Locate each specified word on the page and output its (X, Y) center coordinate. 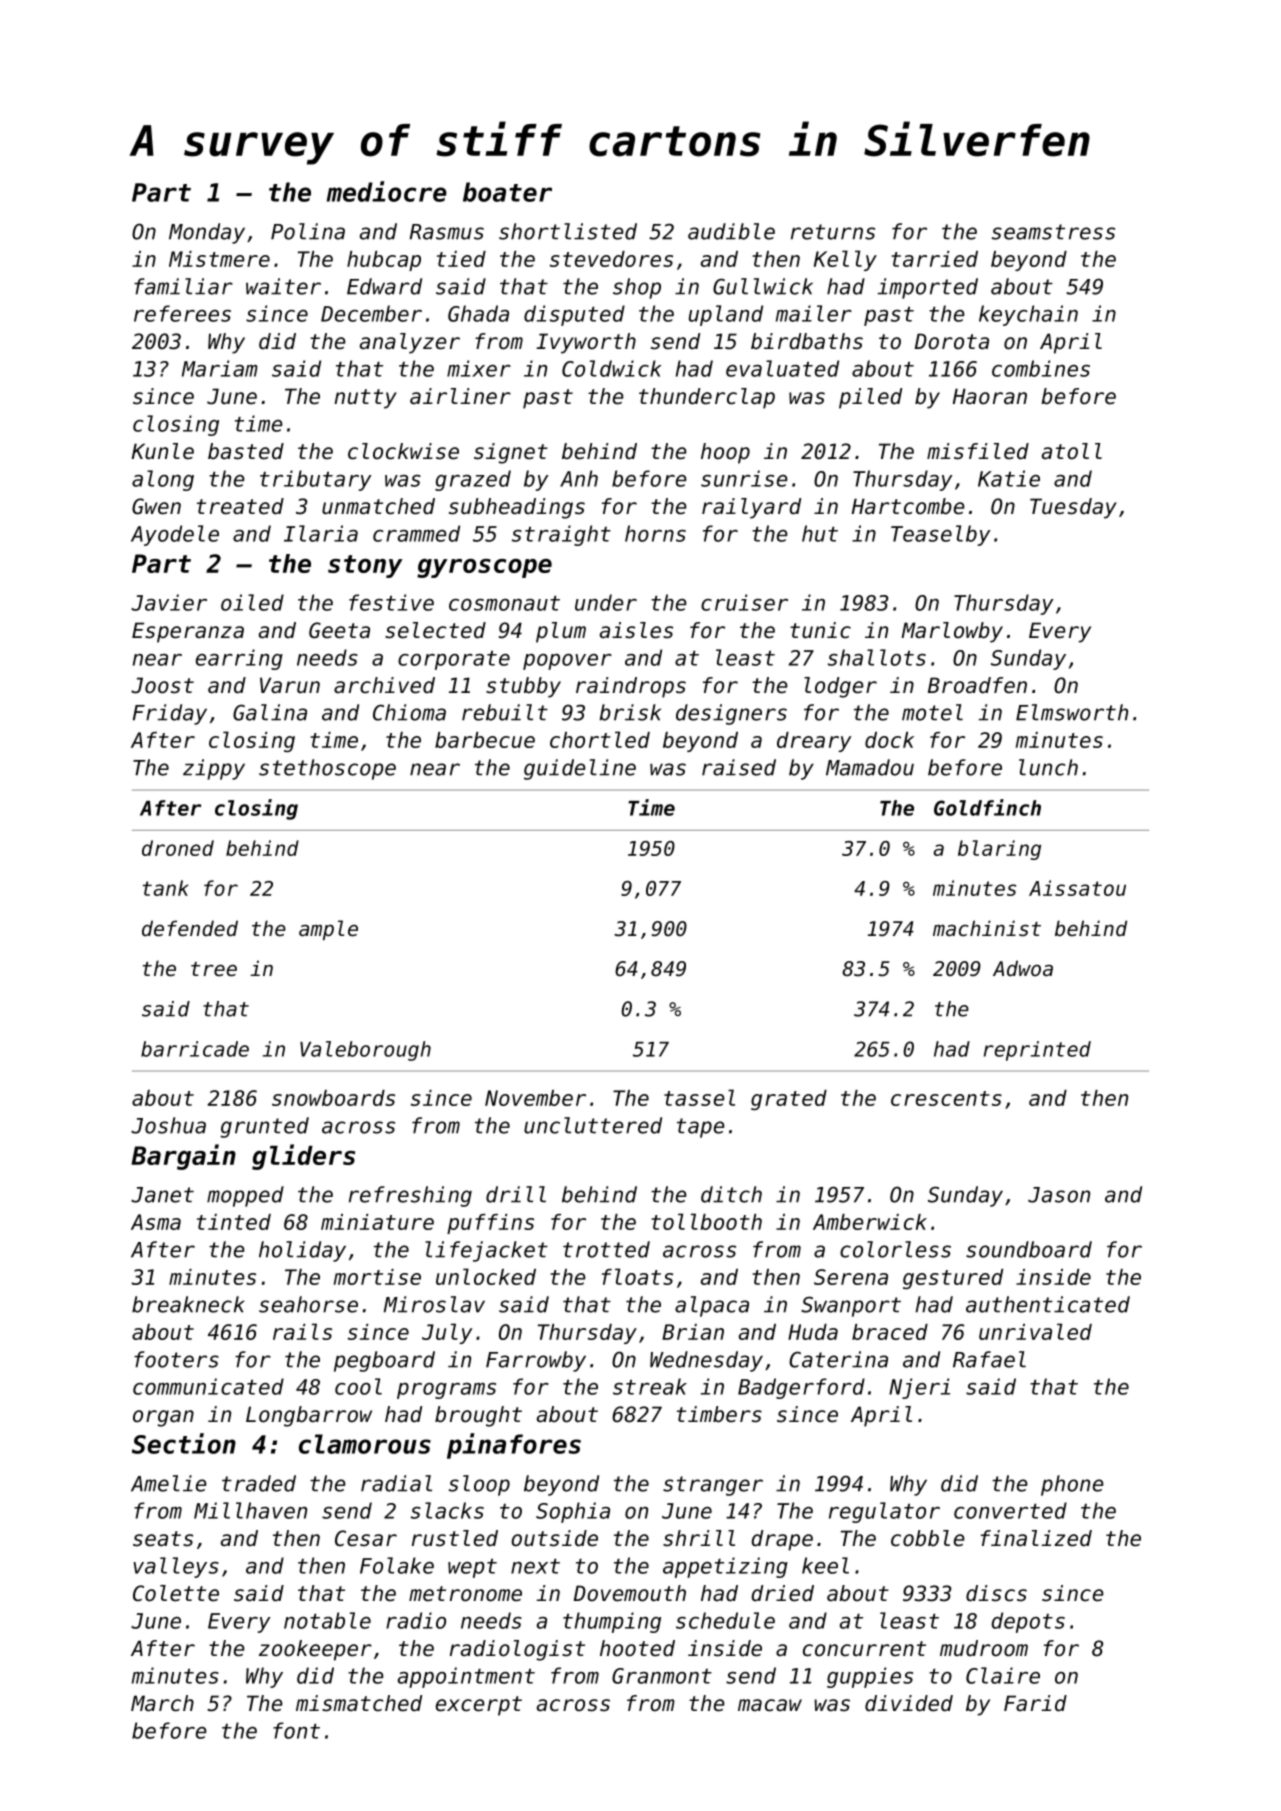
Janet (162, 1195)
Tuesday (1073, 508)
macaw (770, 1705)
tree (214, 969)
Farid (1035, 1703)
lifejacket (486, 1251)
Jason (1059, 1195)
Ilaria (321, 533)
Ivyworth (586, 343)
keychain (1028, 315)
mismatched (359, 1703)
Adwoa (1023, 968)
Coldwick (612, 368)
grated (789, 1100)
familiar (183, 286)
